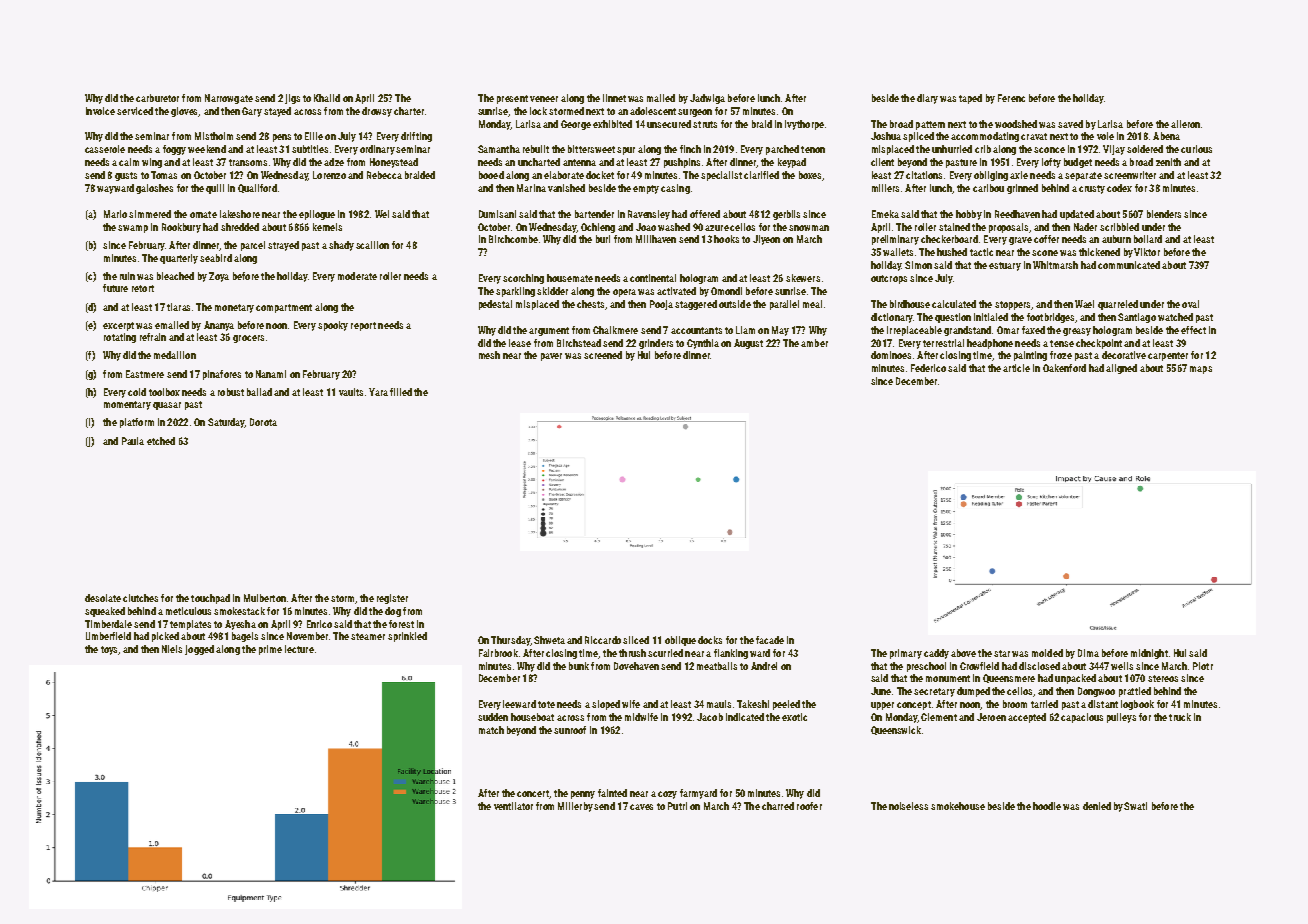 This document has width=1308, height=924. Describe the element at coordinates (1088, 653) in the document. I see `Dima` at that location.
